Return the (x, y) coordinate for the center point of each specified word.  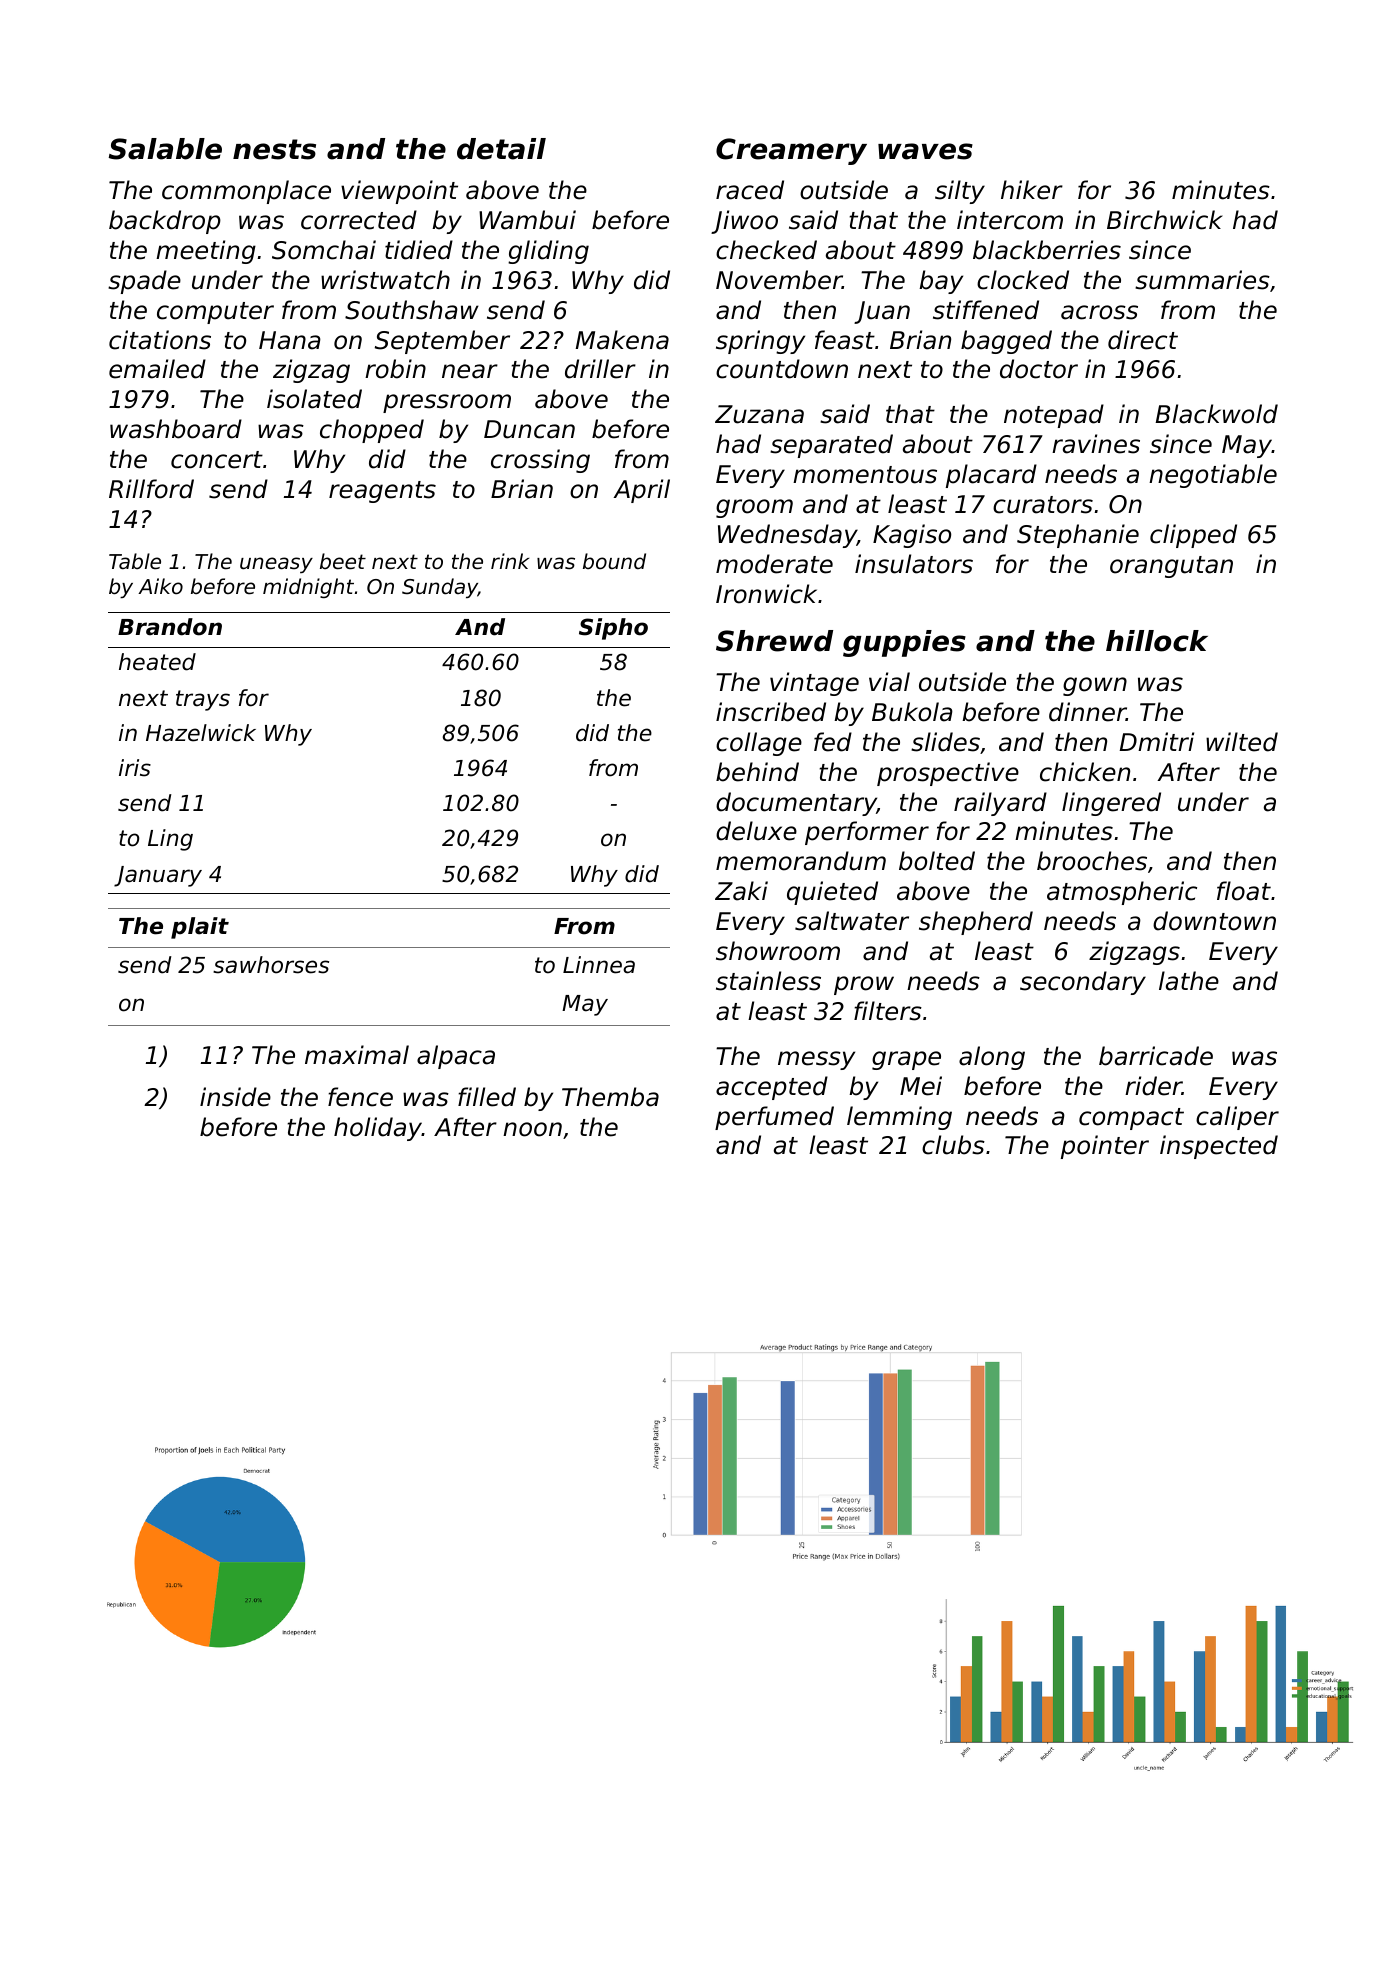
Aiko (160, 586)
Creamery (791, 151)
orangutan (1171, 567)
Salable (165, 149)
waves (925, 151)
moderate (774, 564)
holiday (378, 1129)
